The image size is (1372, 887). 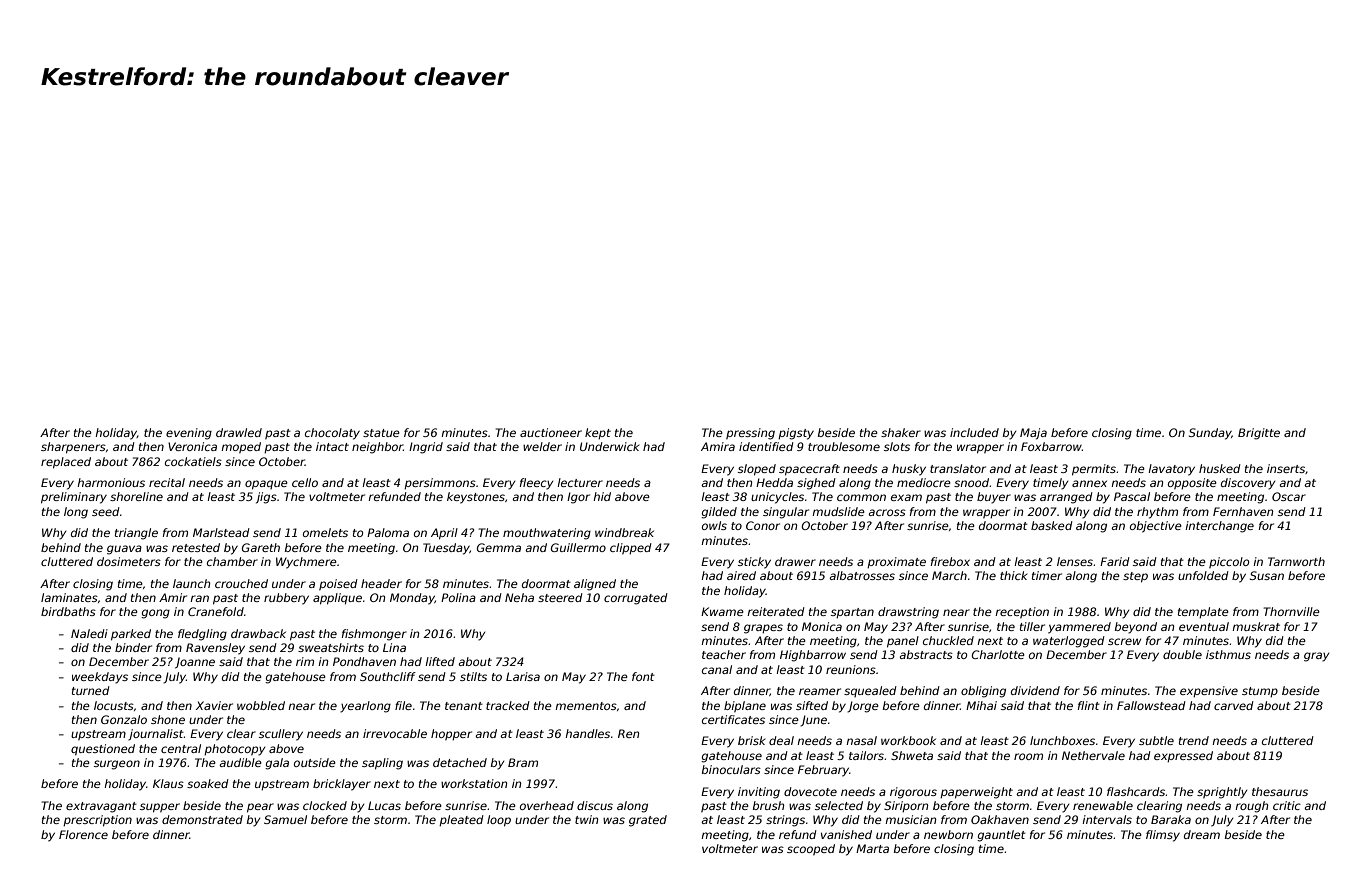 I want to click on scooped, so click(x=811, y=849).
